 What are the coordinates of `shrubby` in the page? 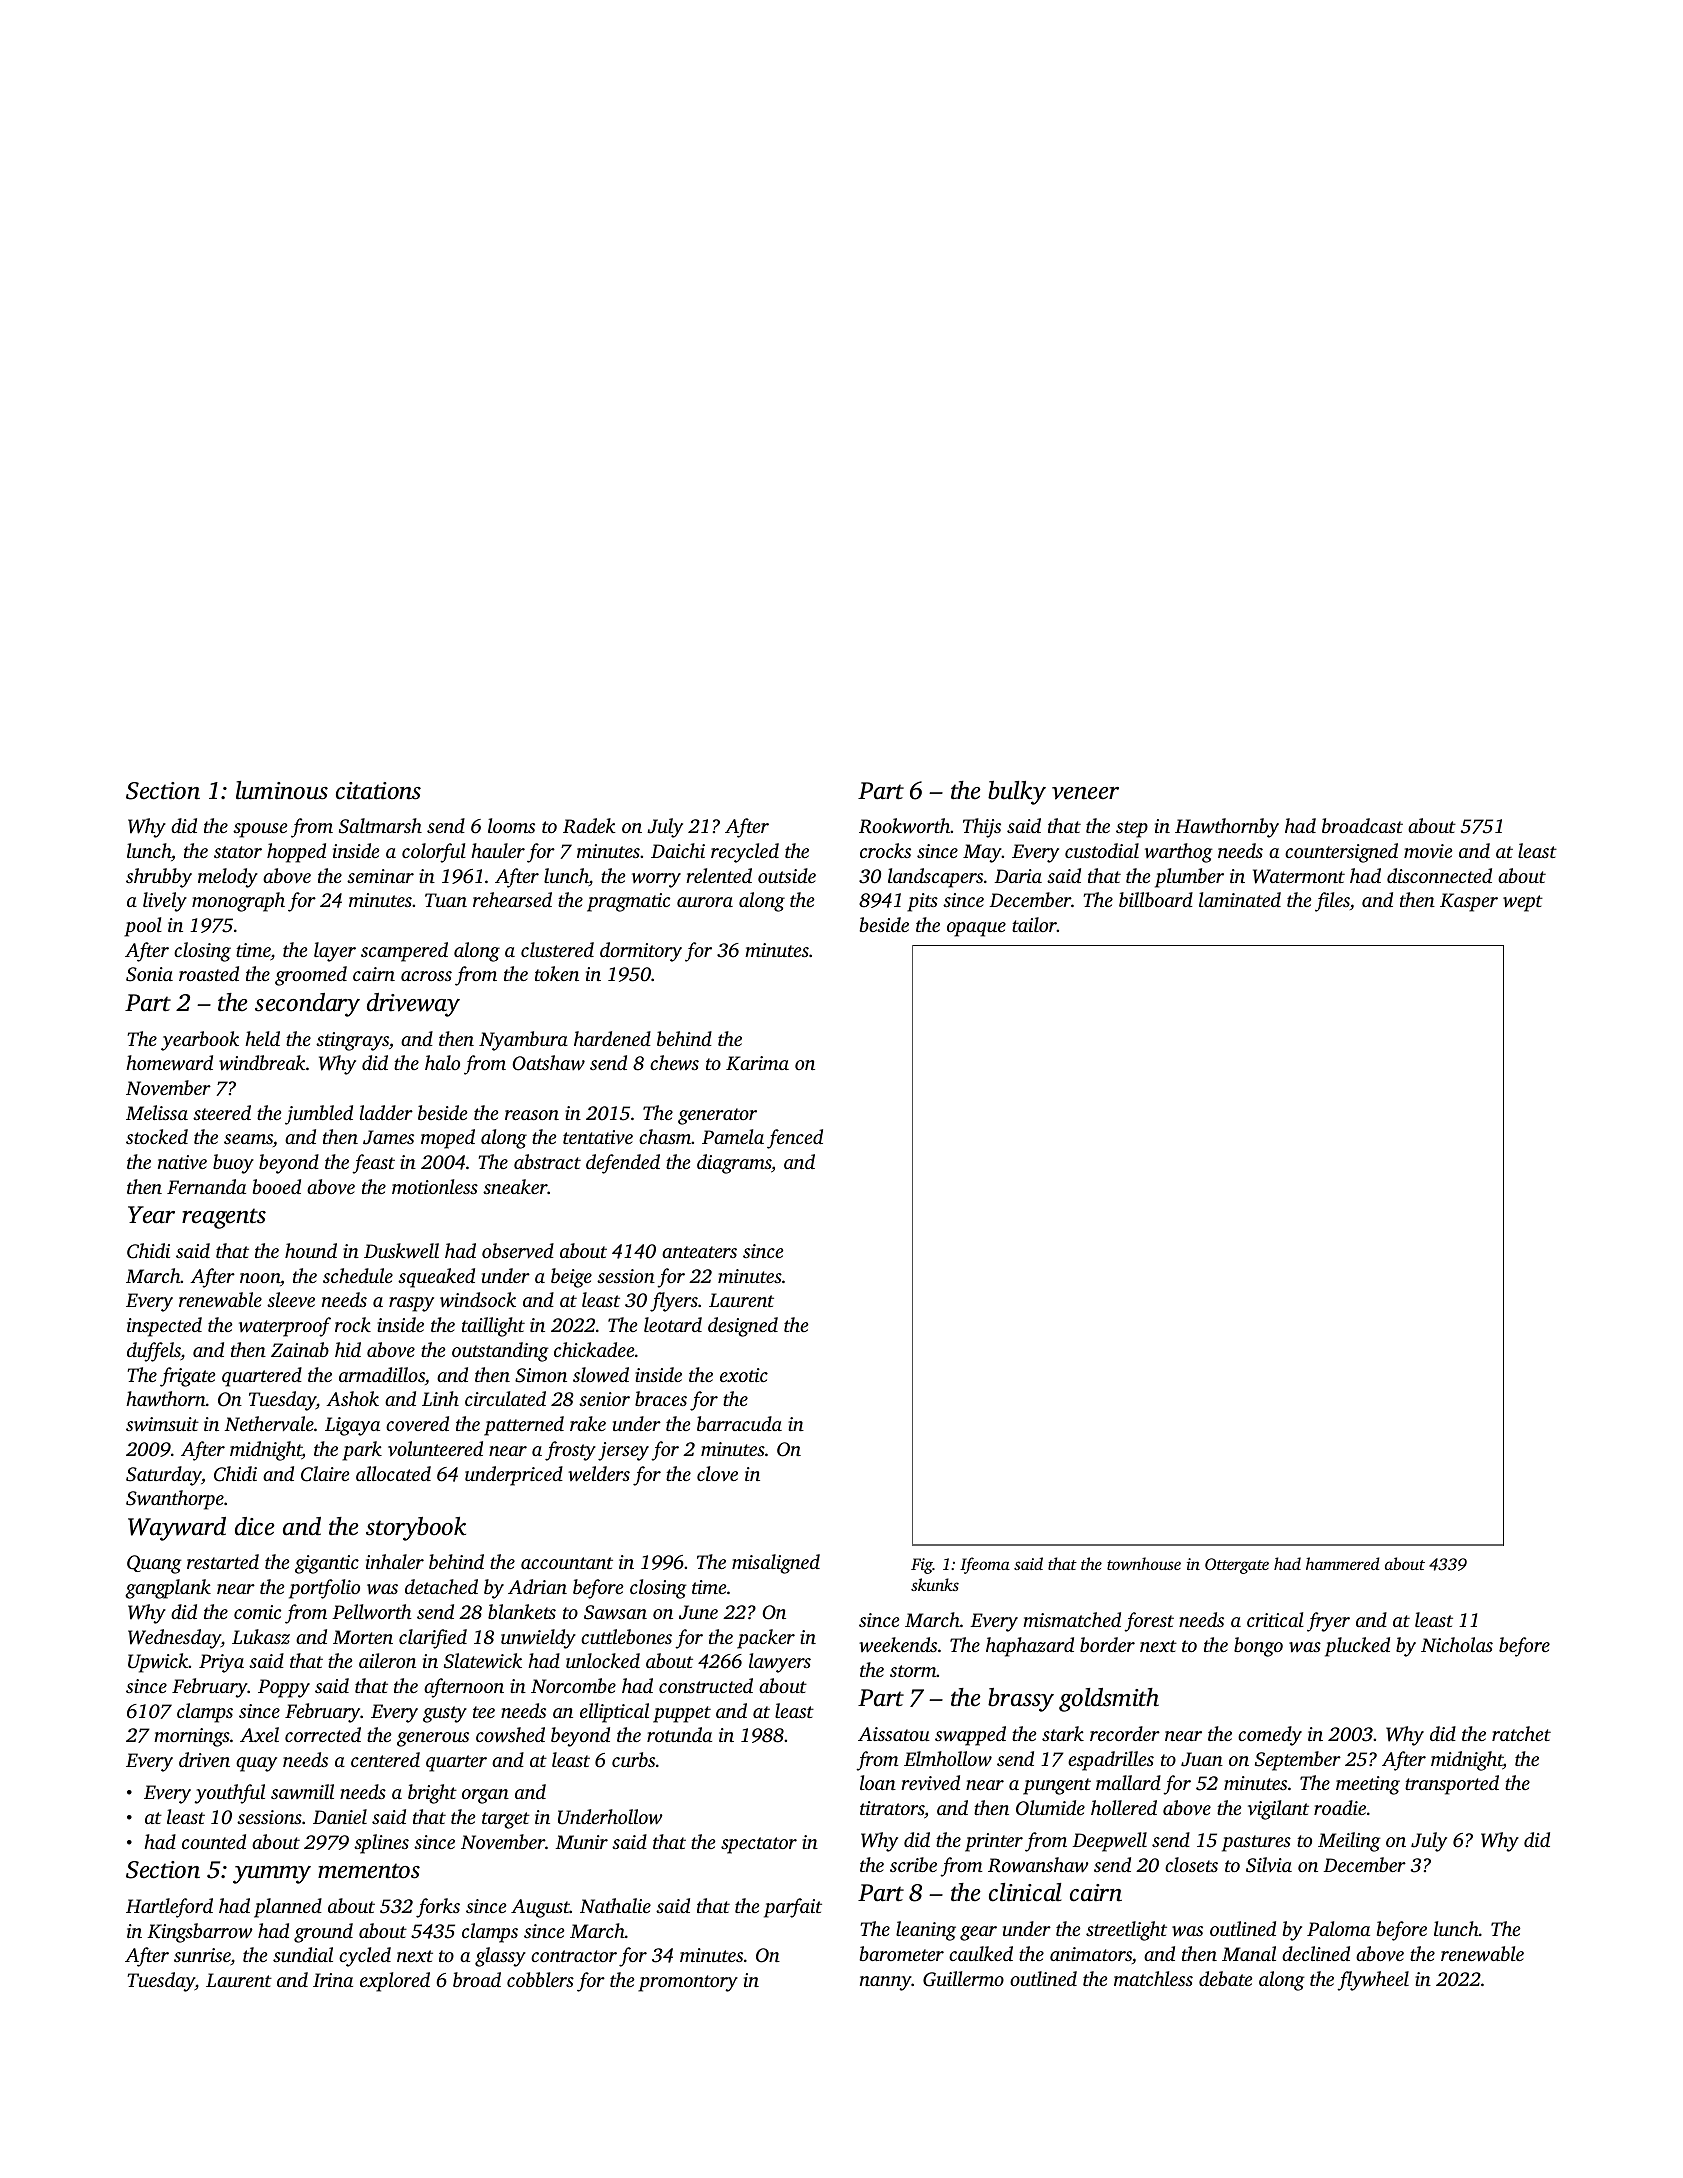 It's located at (159, 878).
